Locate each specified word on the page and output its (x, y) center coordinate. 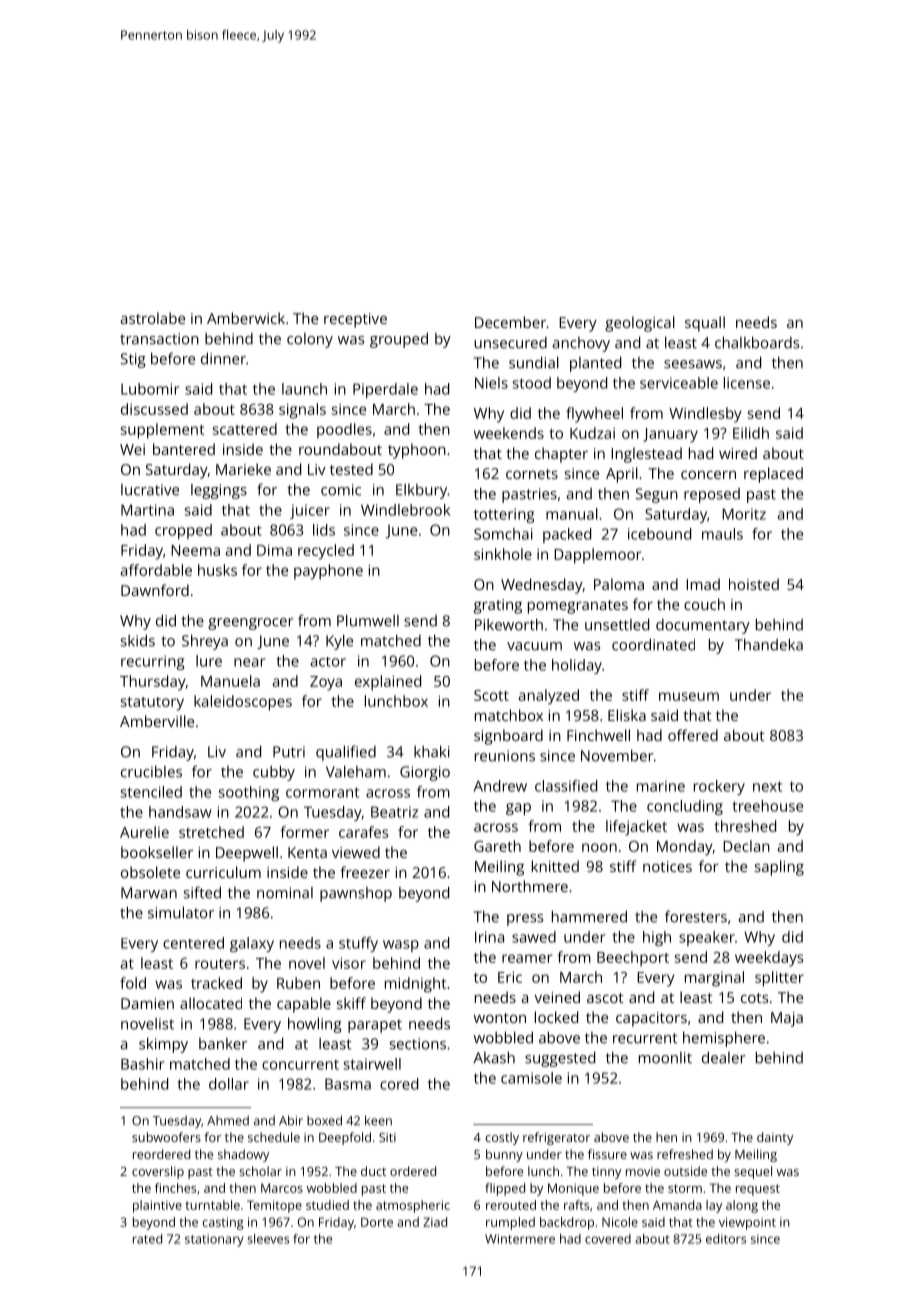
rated (147, 1239)
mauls (722, 534)
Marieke (243, 469)
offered (693, 735)
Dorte (377, 1222)
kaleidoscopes (243, 703)
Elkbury (421, 491)
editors (726, 1239)
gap (518, 809)
